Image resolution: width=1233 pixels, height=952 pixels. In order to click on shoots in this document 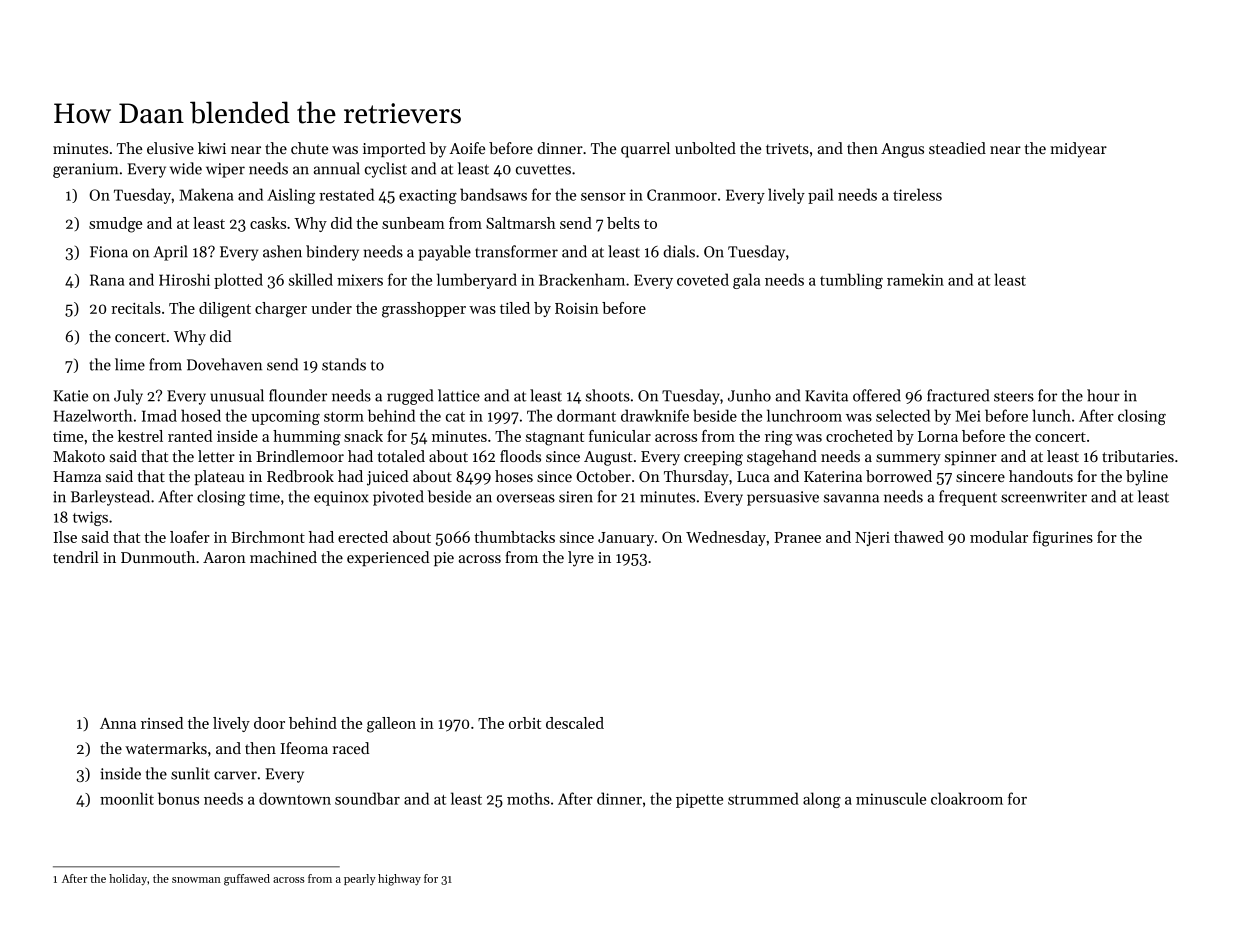, I will do `click(608, 395)`.
